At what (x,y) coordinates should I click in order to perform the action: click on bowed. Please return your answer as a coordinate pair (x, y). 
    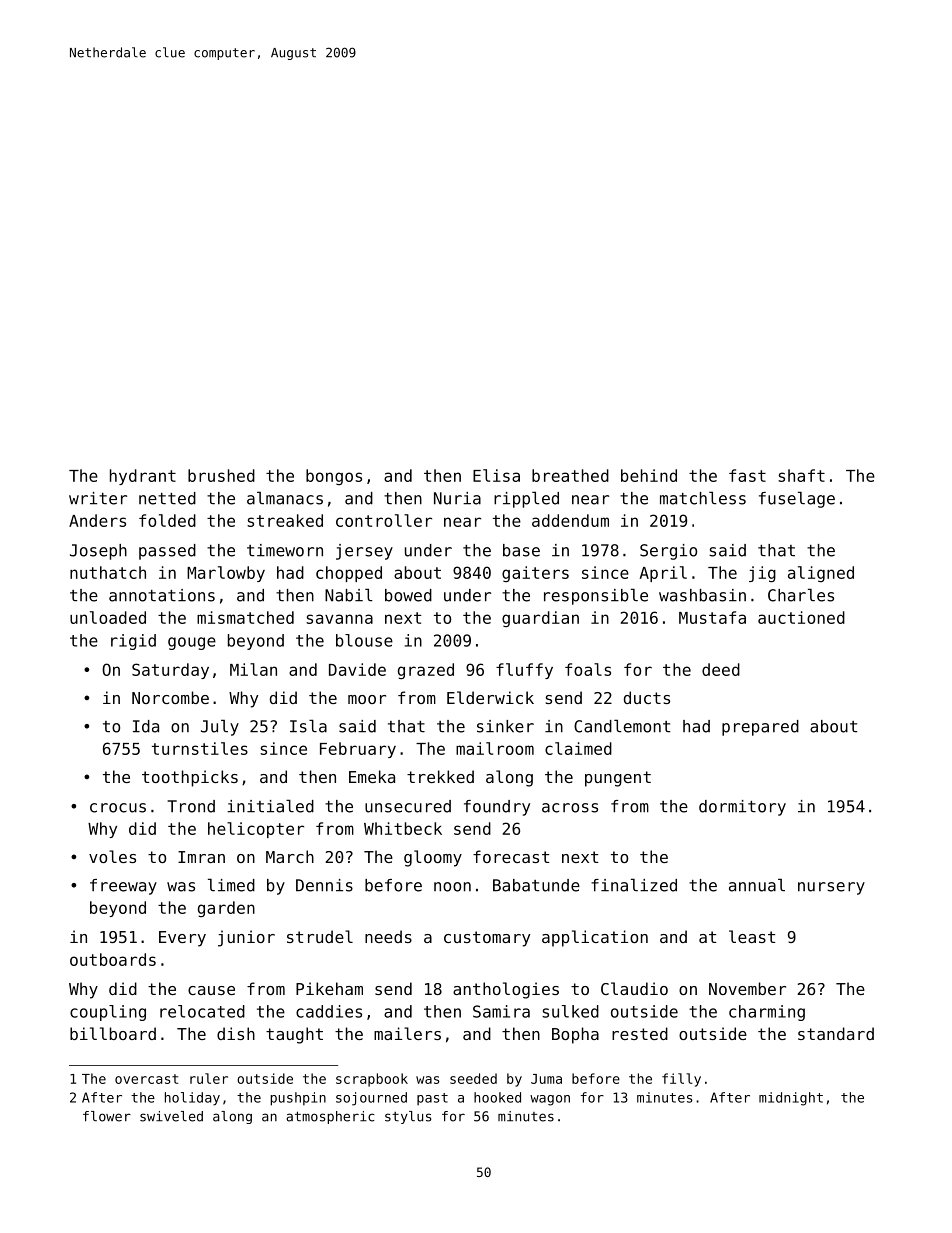
    Looking at the image, I should click on (408, 595).
